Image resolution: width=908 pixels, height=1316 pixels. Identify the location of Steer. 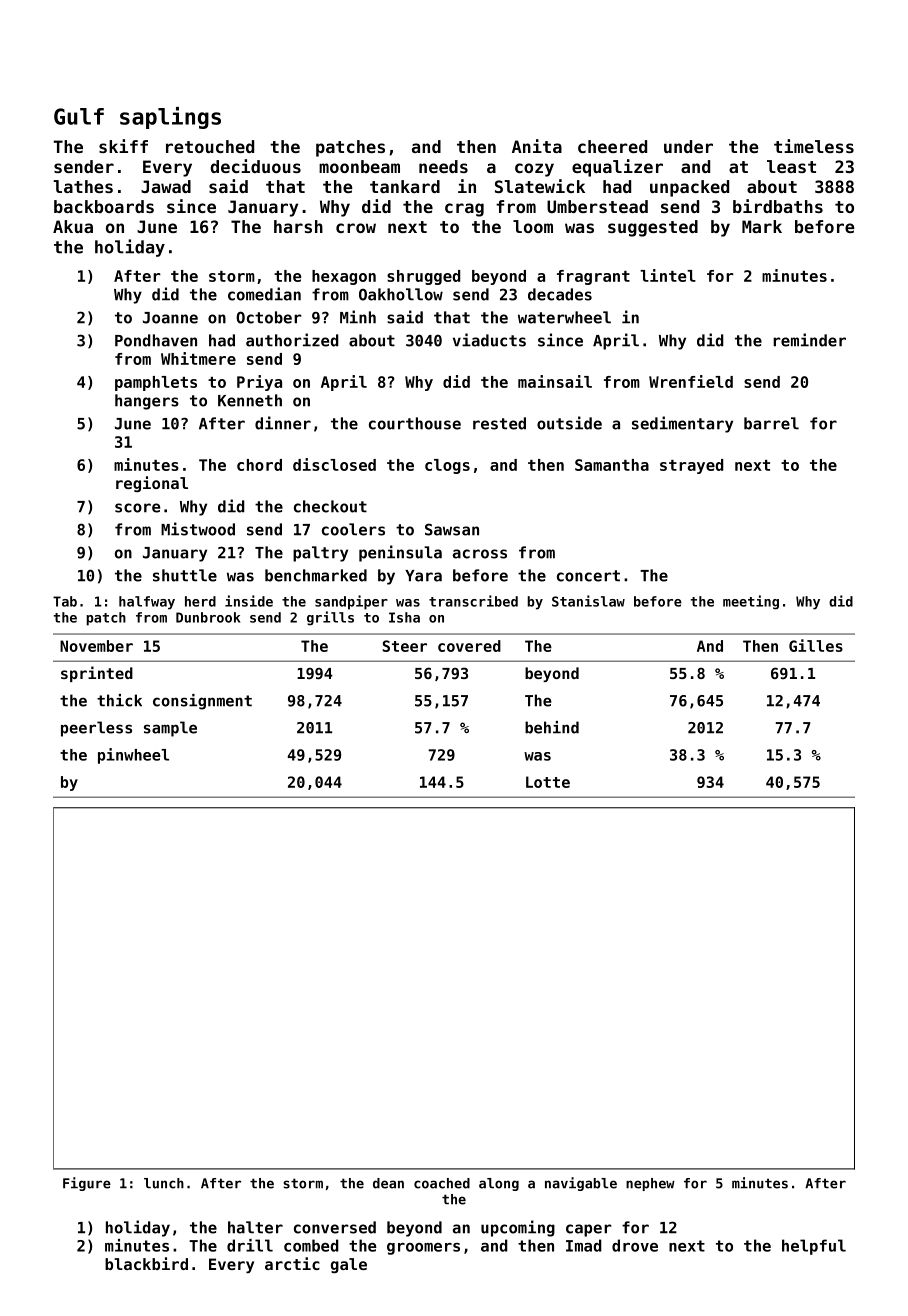
(404, 646).
